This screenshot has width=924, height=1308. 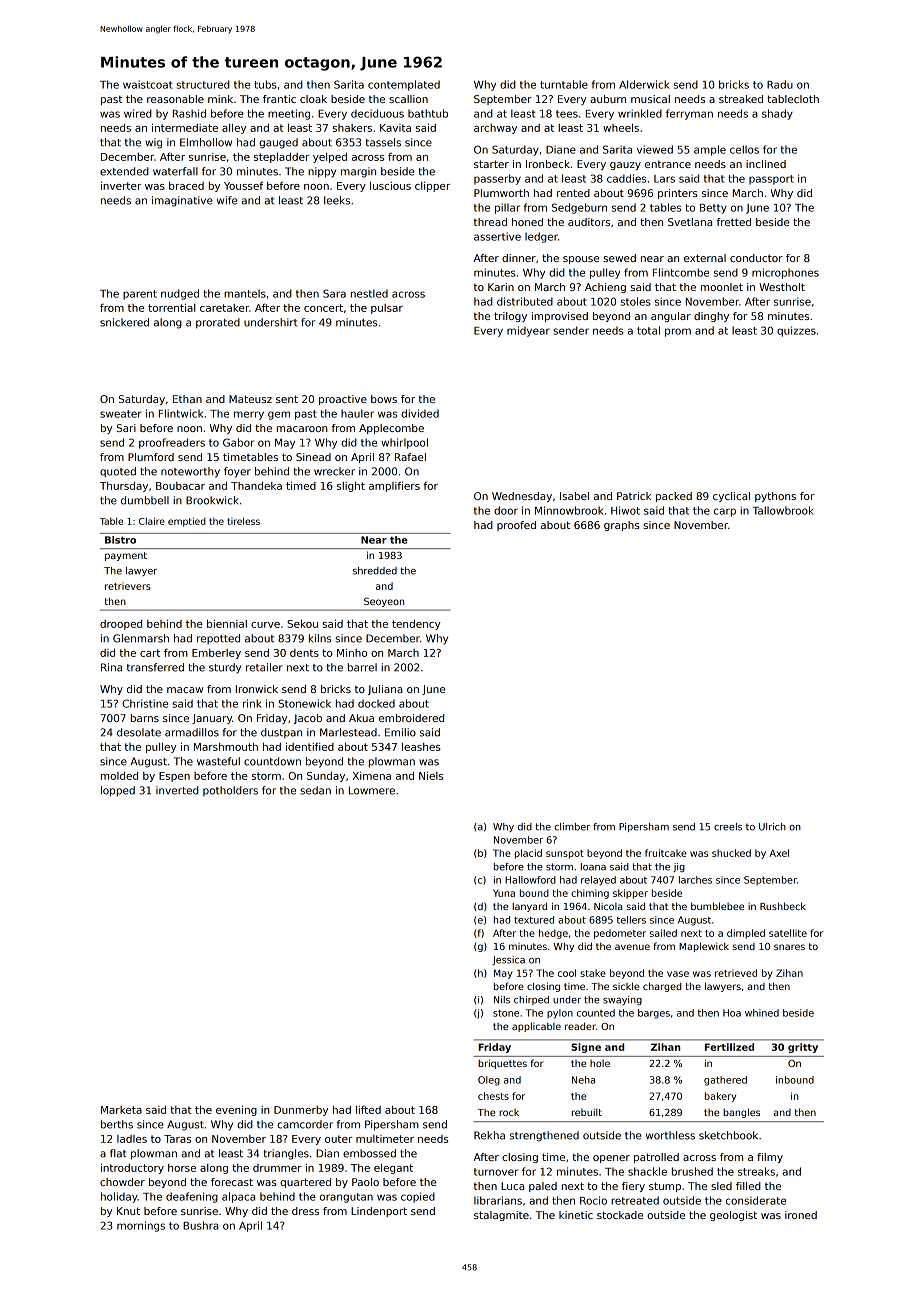 I want to click on chowder, so click(x=122, y=1182).
